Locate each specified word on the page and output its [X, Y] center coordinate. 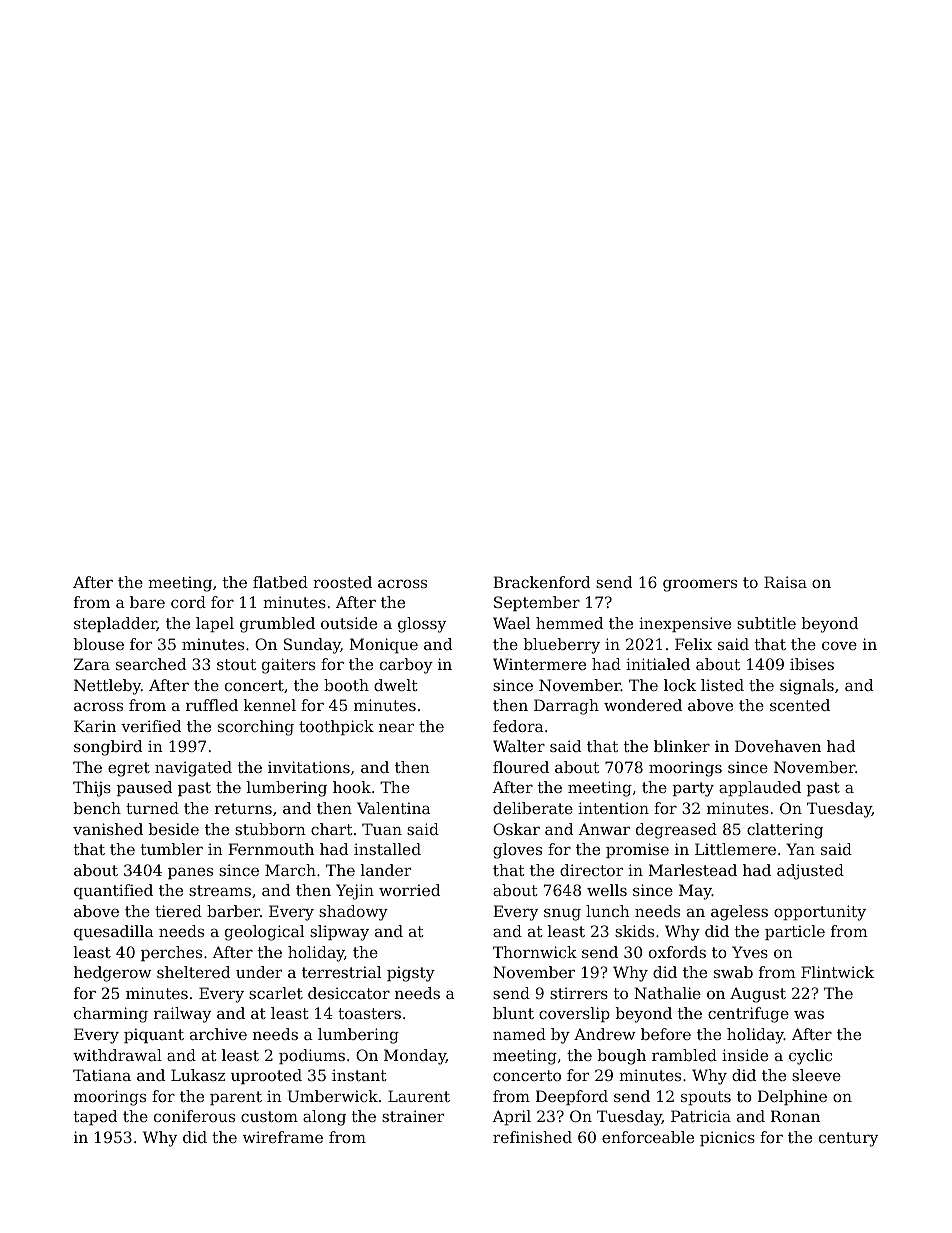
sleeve [816, 1075]
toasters [369, 1013]
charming [111, 1015]
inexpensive [685, 624]
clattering [785, 831]
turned [152, 808]
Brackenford [541, 582]
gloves [517, 851]
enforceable [648, 1137]
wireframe [283, 1137]
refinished [532, 1137]
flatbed [280, 582]
